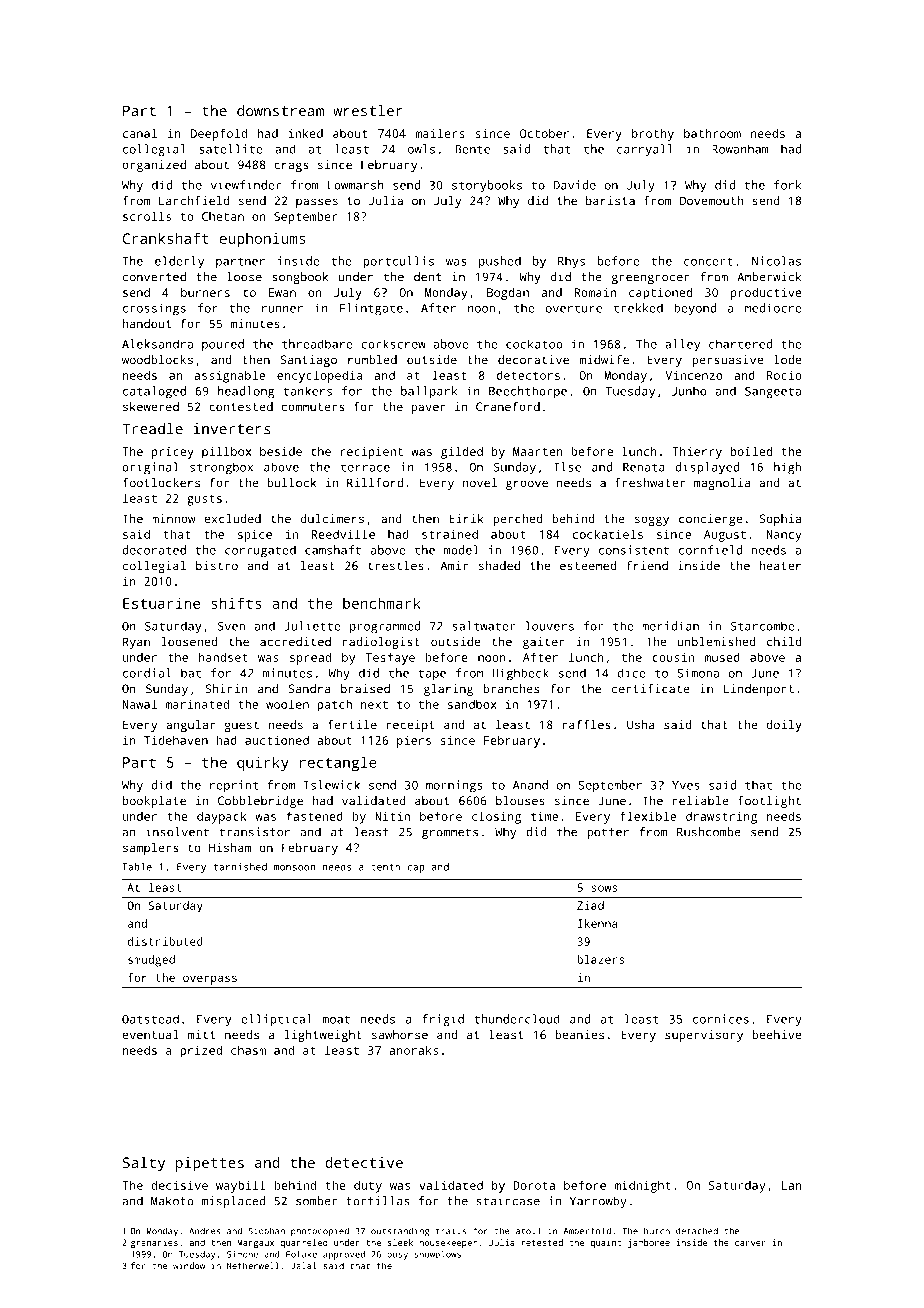  What do you see at coordinates (777, 1034) in the page?
I see `beehive` at bounding box center [777, 1034].
